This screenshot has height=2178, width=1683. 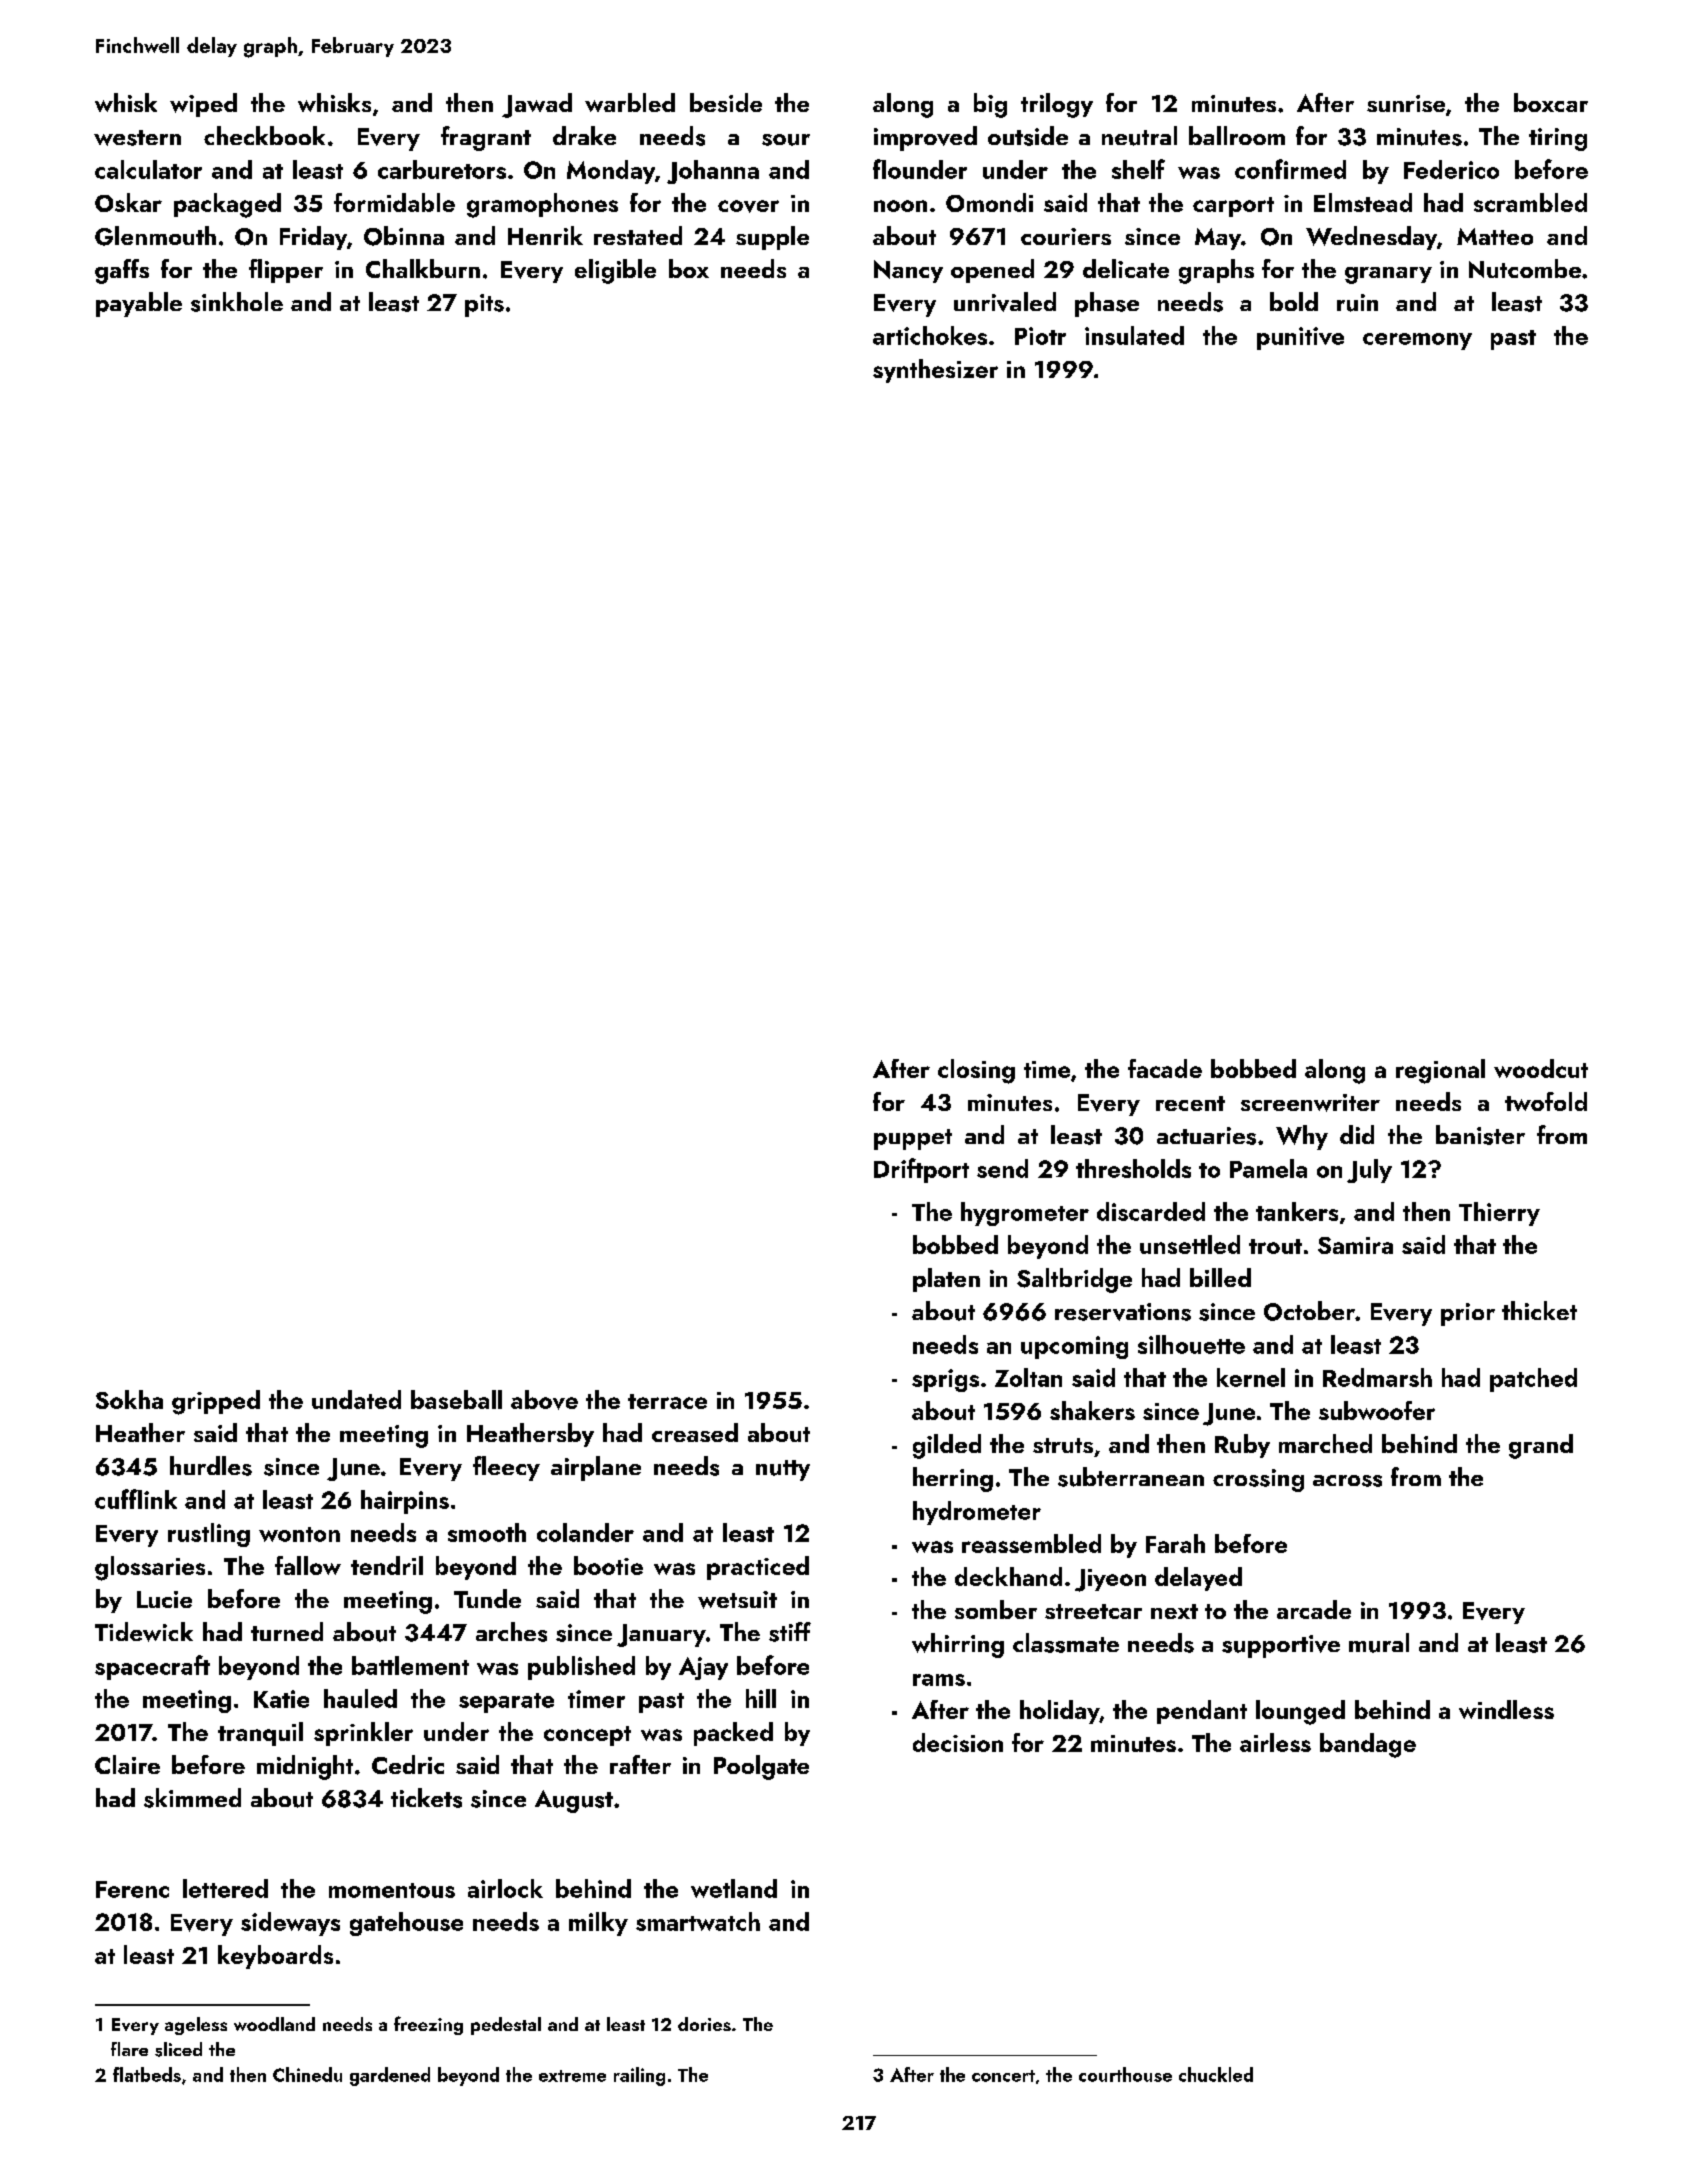 What do you see at coordinates (1003, 2076) in the screenshot?
I see `concert` at bounding box center [1003, 2076].
